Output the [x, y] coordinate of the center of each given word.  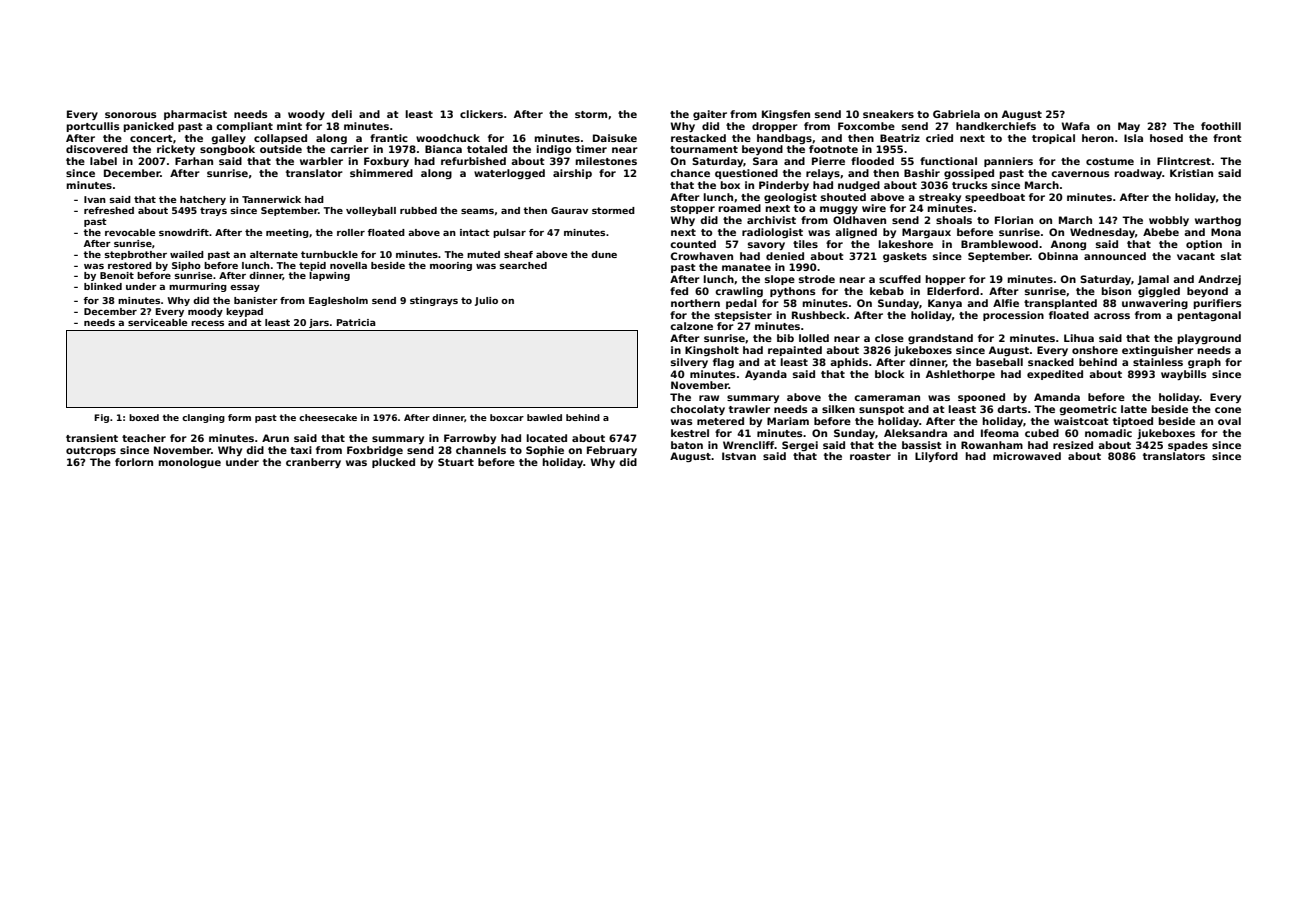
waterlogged [509, 174]
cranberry [313, 463]
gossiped [969, 174]
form [239, 417]
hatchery [203, 200]
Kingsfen [786, 115]
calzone [691, 326]
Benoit [117, 275]
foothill [1221, 126]
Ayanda [766, 375]
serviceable [157, 322]
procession [1013, 316]
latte [1134, 409]
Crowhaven [702, 256]
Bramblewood [999, 244]
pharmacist [195, 115]
